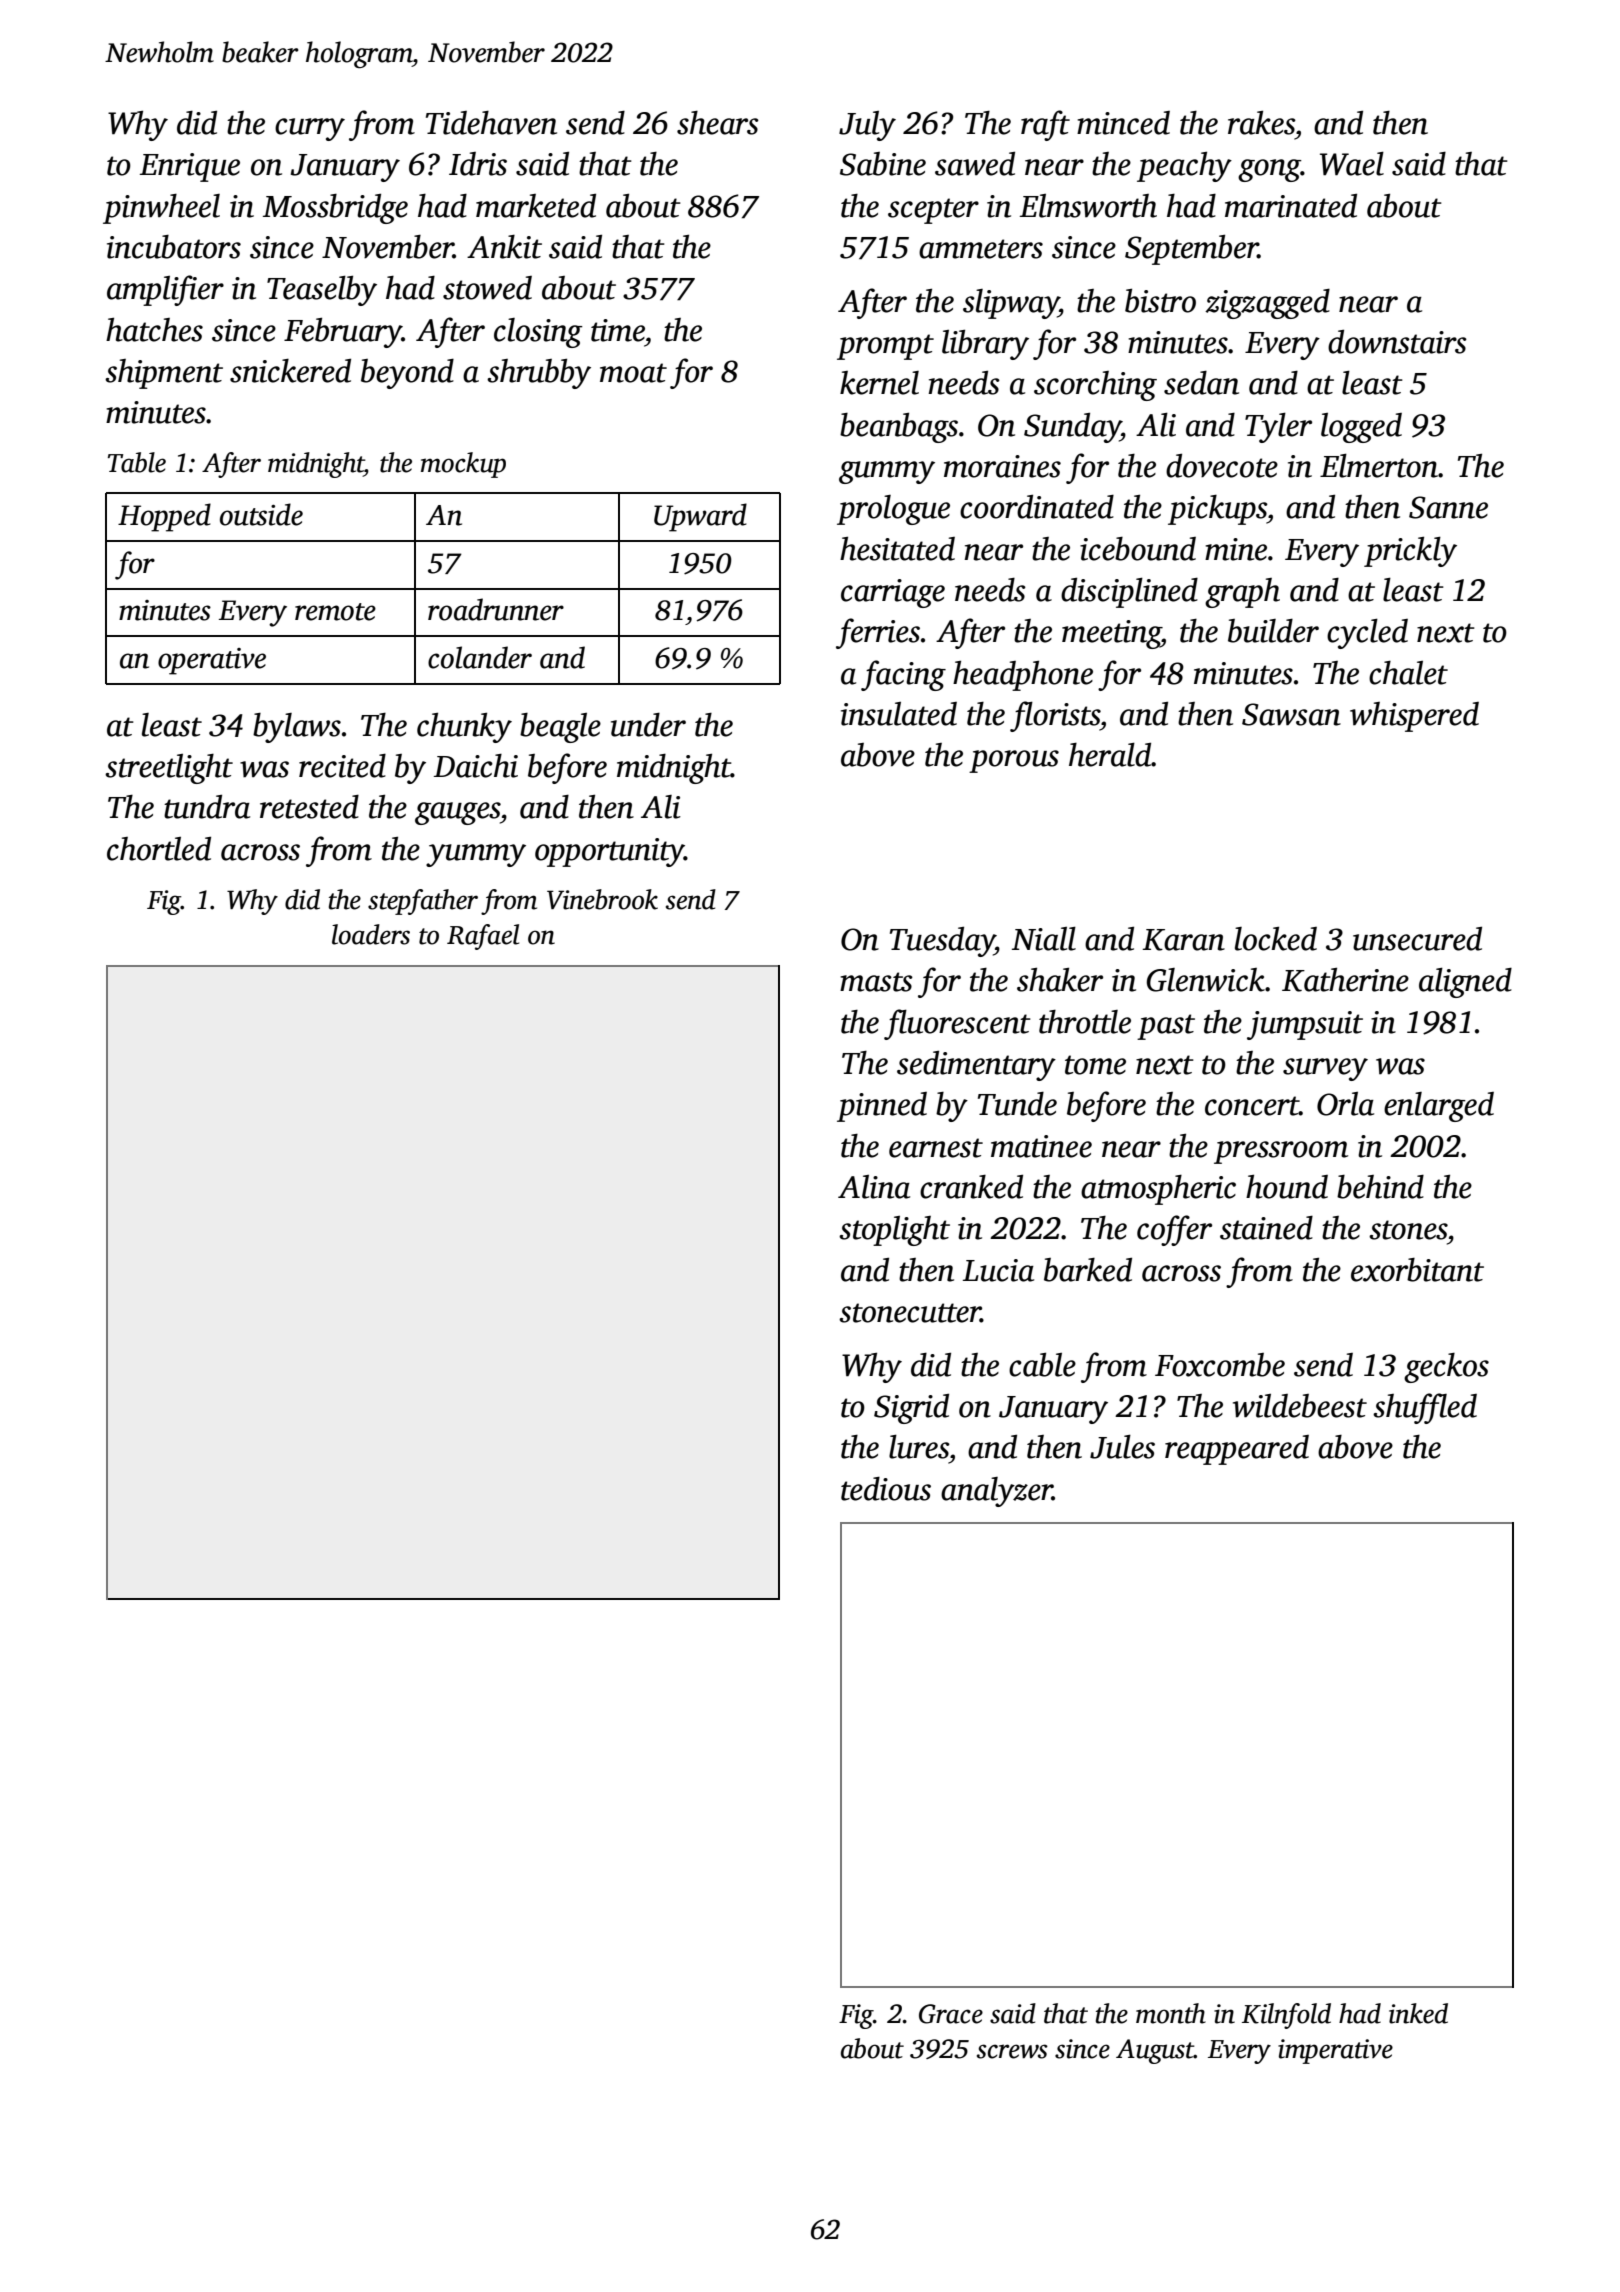 The image size is (1620, 2292). What do you see at coordinates (457, 813) in the page?
I see `gauges` at bounding box center [457, 813].
